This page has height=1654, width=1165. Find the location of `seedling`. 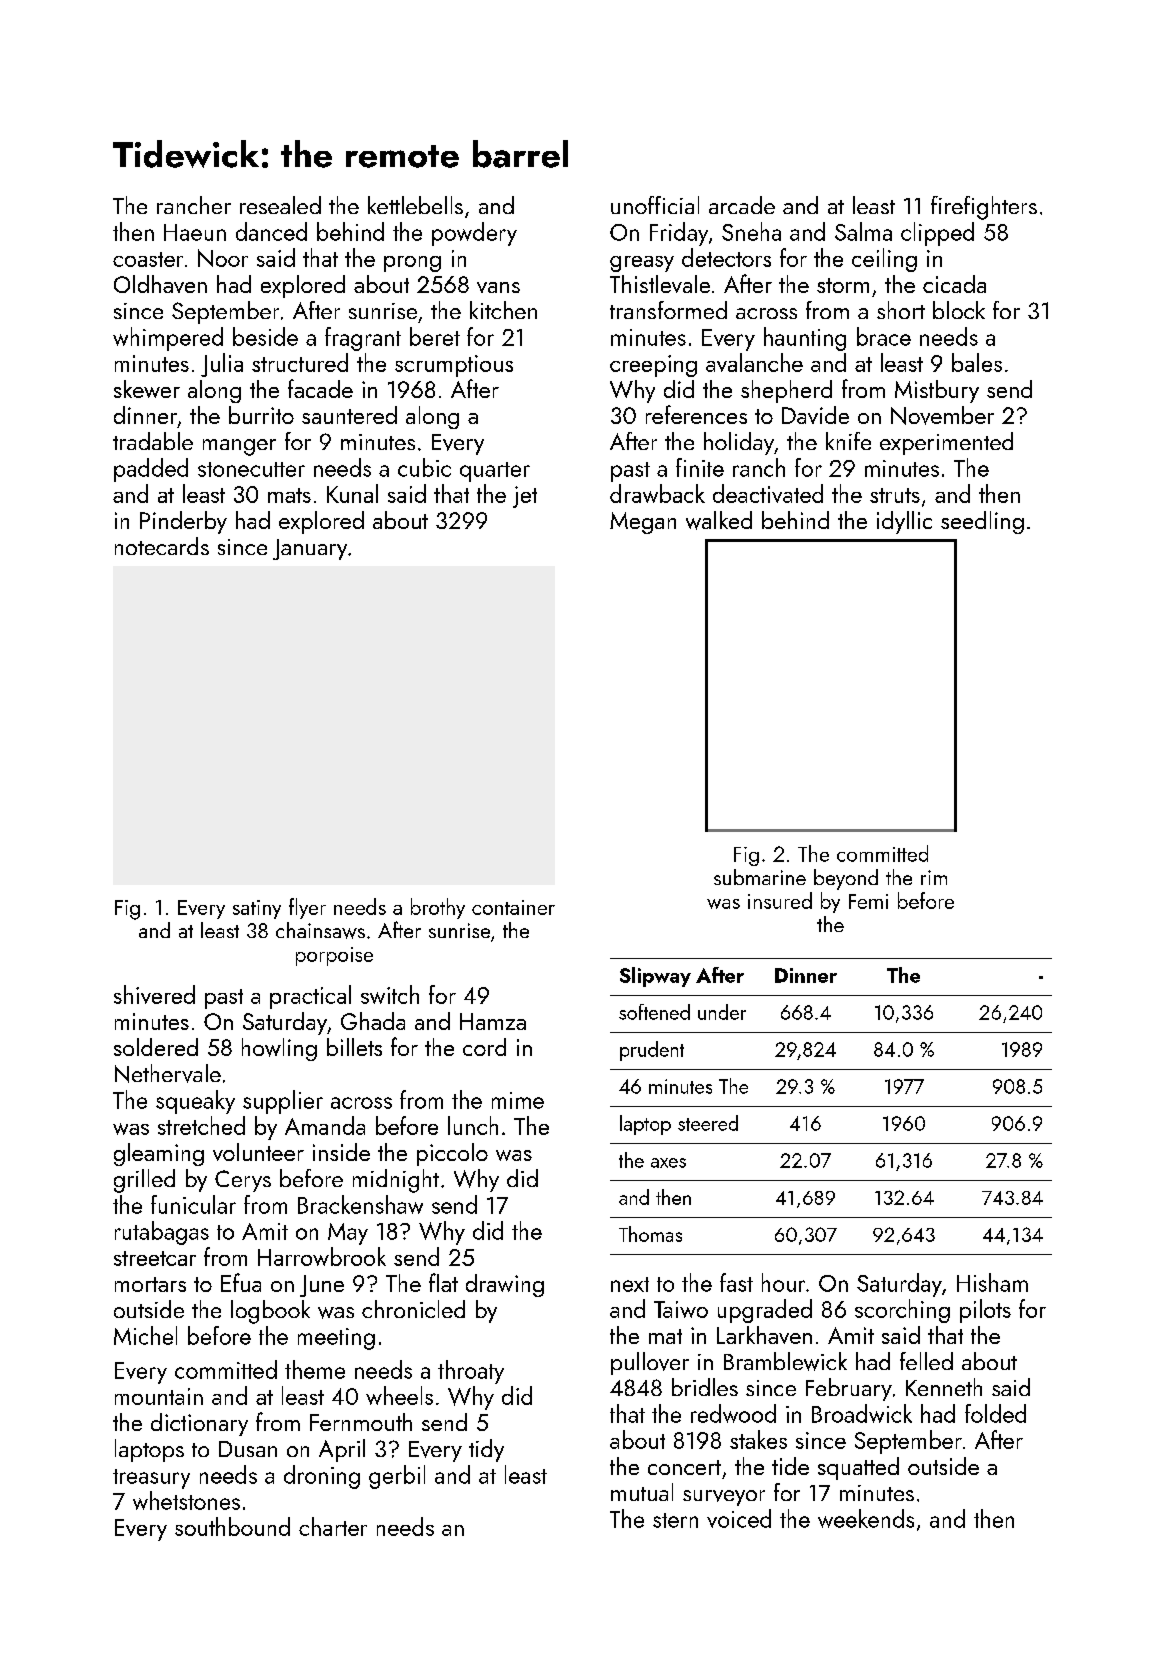

seedling is located at coordinates (982, 522).
